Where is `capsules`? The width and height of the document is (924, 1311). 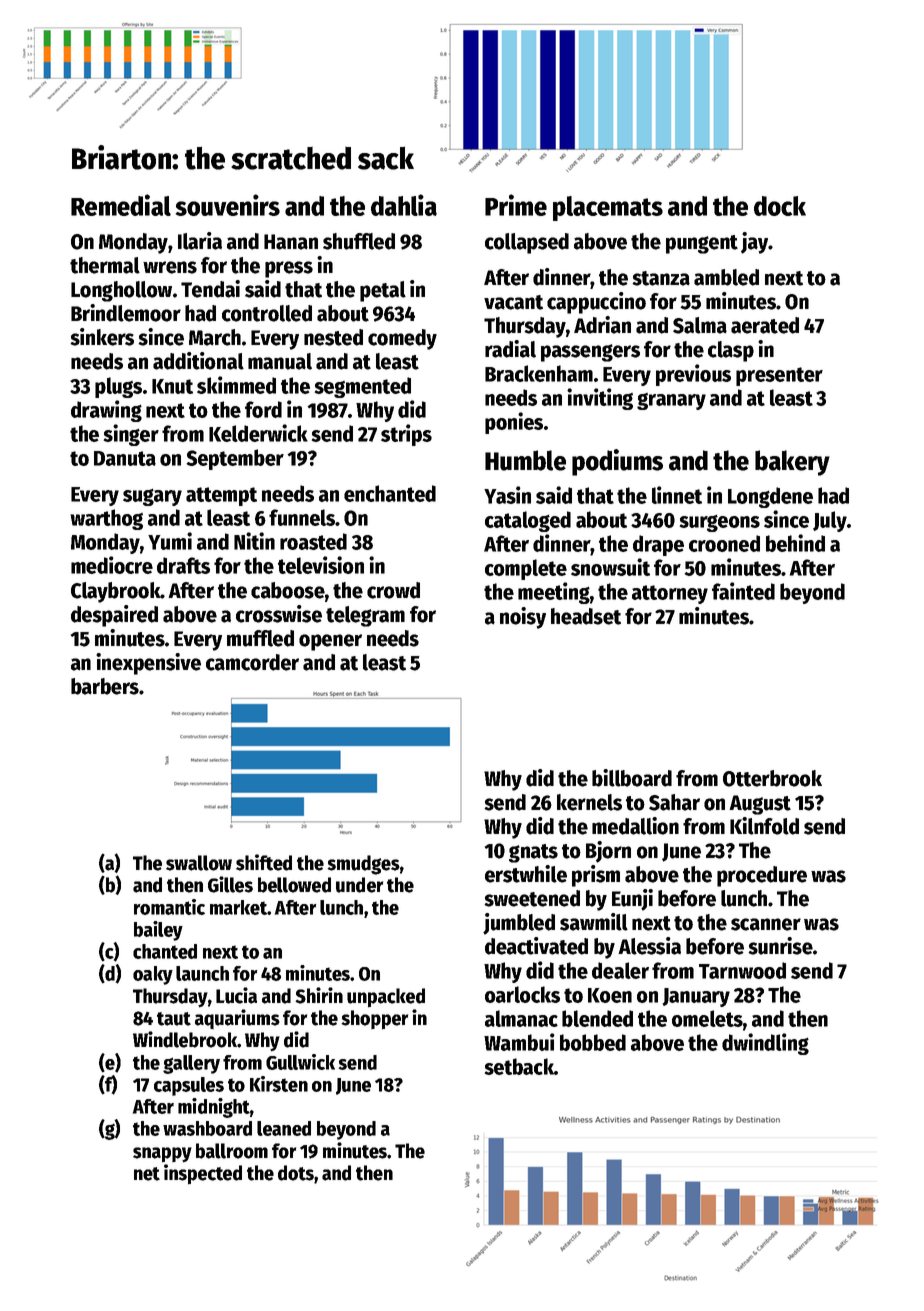
capsules is located at coordinates (189, 1086).
